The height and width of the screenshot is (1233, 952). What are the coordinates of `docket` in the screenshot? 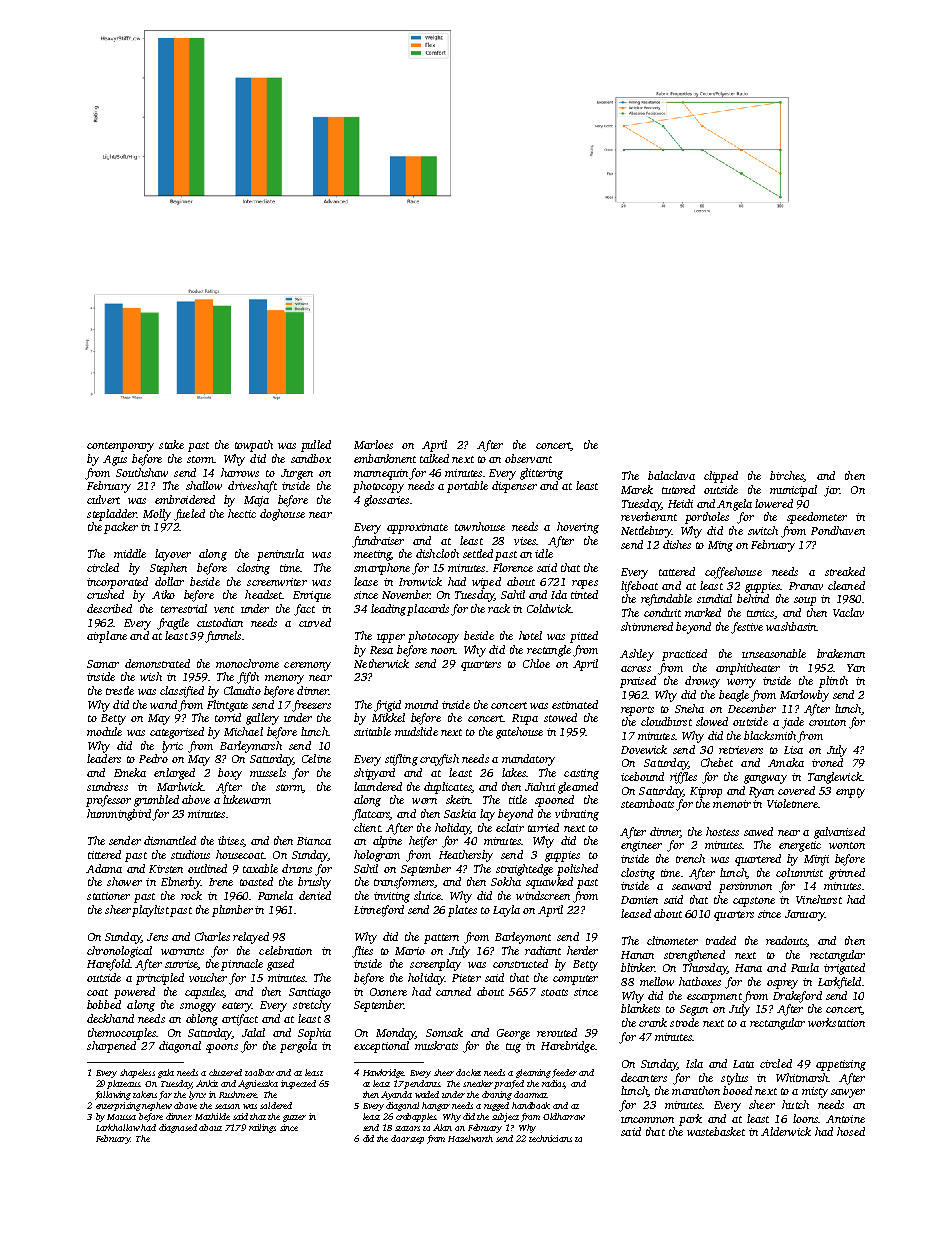 It's located at (468, 1072).
